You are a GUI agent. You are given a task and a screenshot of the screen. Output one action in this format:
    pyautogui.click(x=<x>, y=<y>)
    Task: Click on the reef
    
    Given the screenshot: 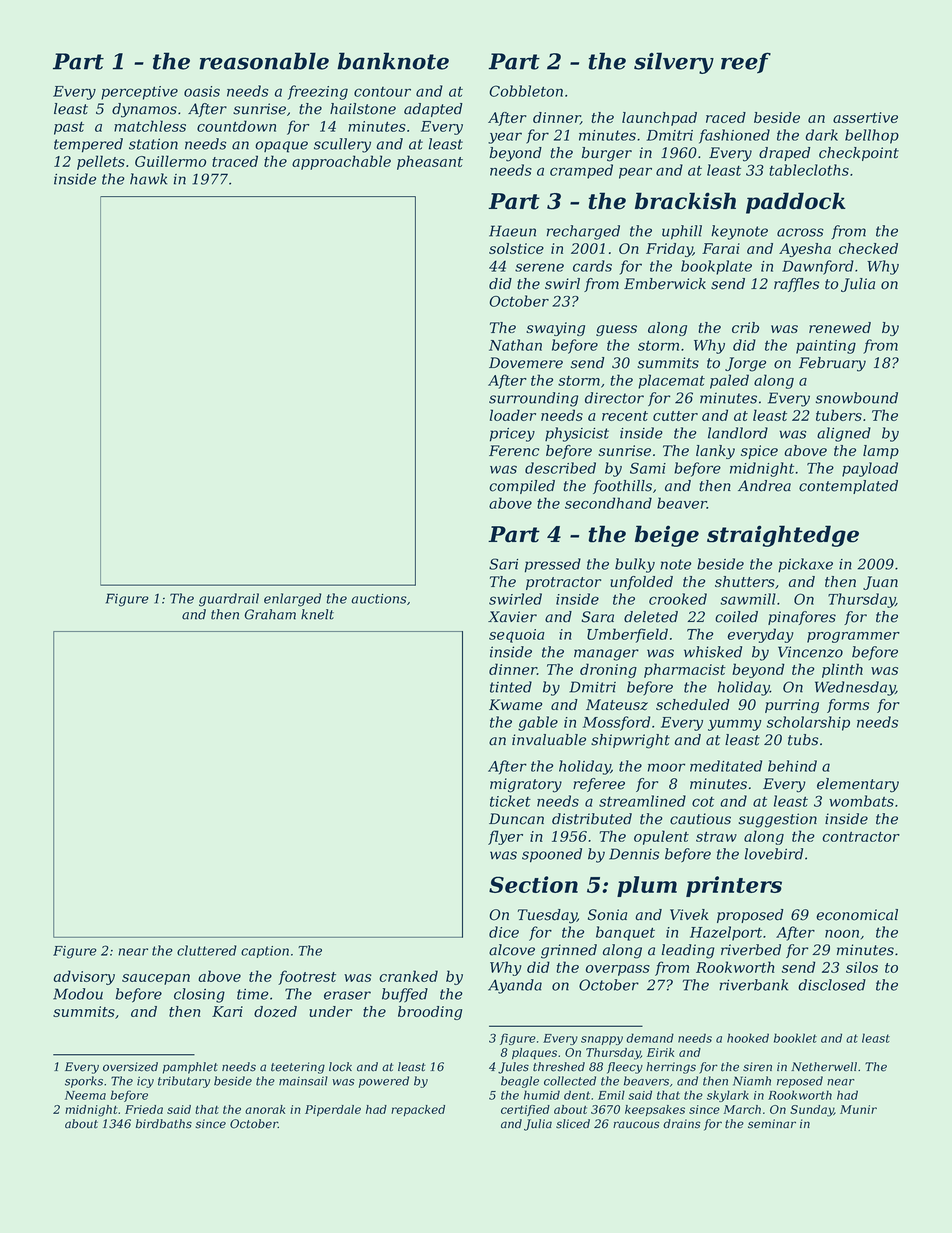 What is the action you would take?
    pyautogui.click(x=746, y=62)
